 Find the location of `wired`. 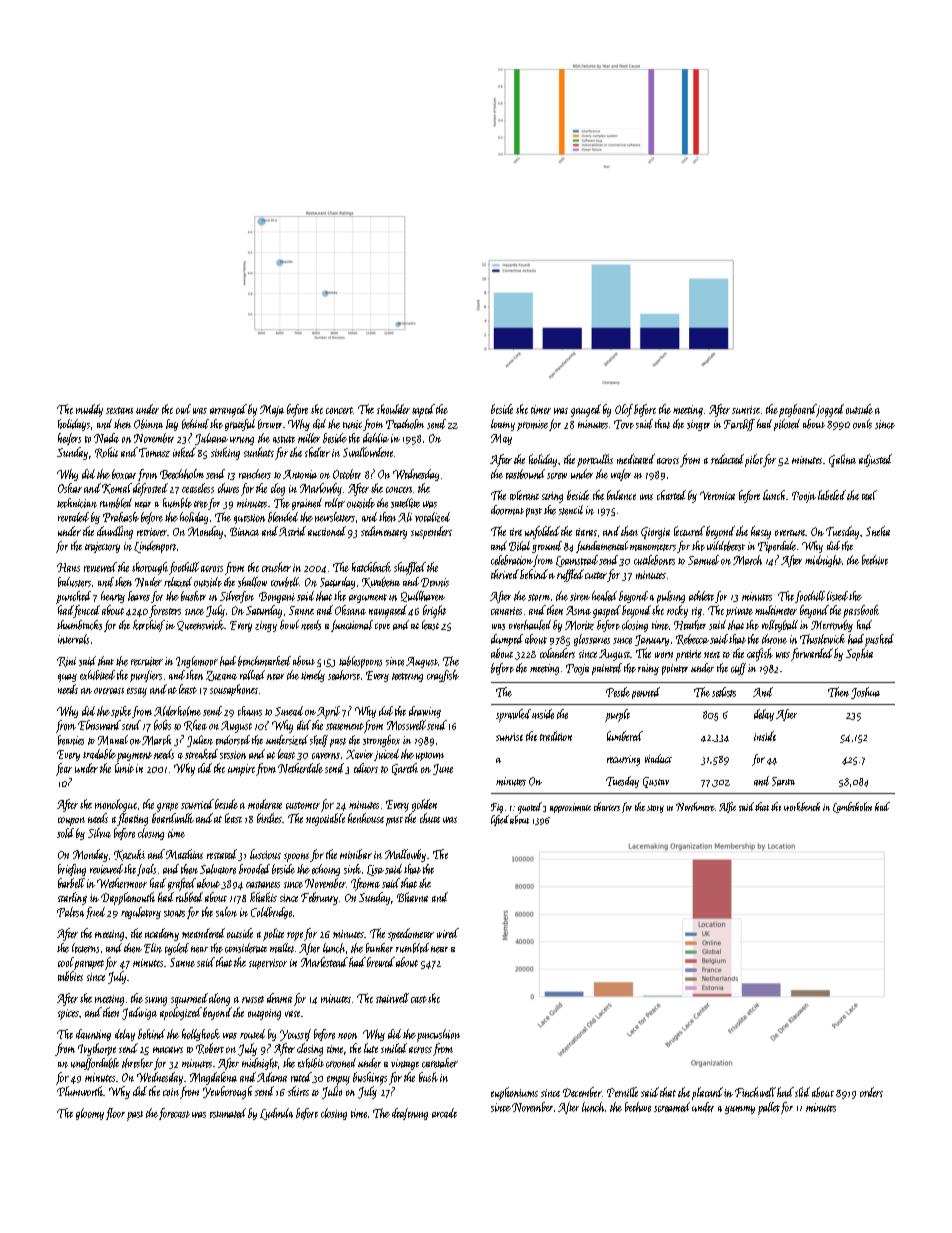

wired is located at coordinates (448, 933).
